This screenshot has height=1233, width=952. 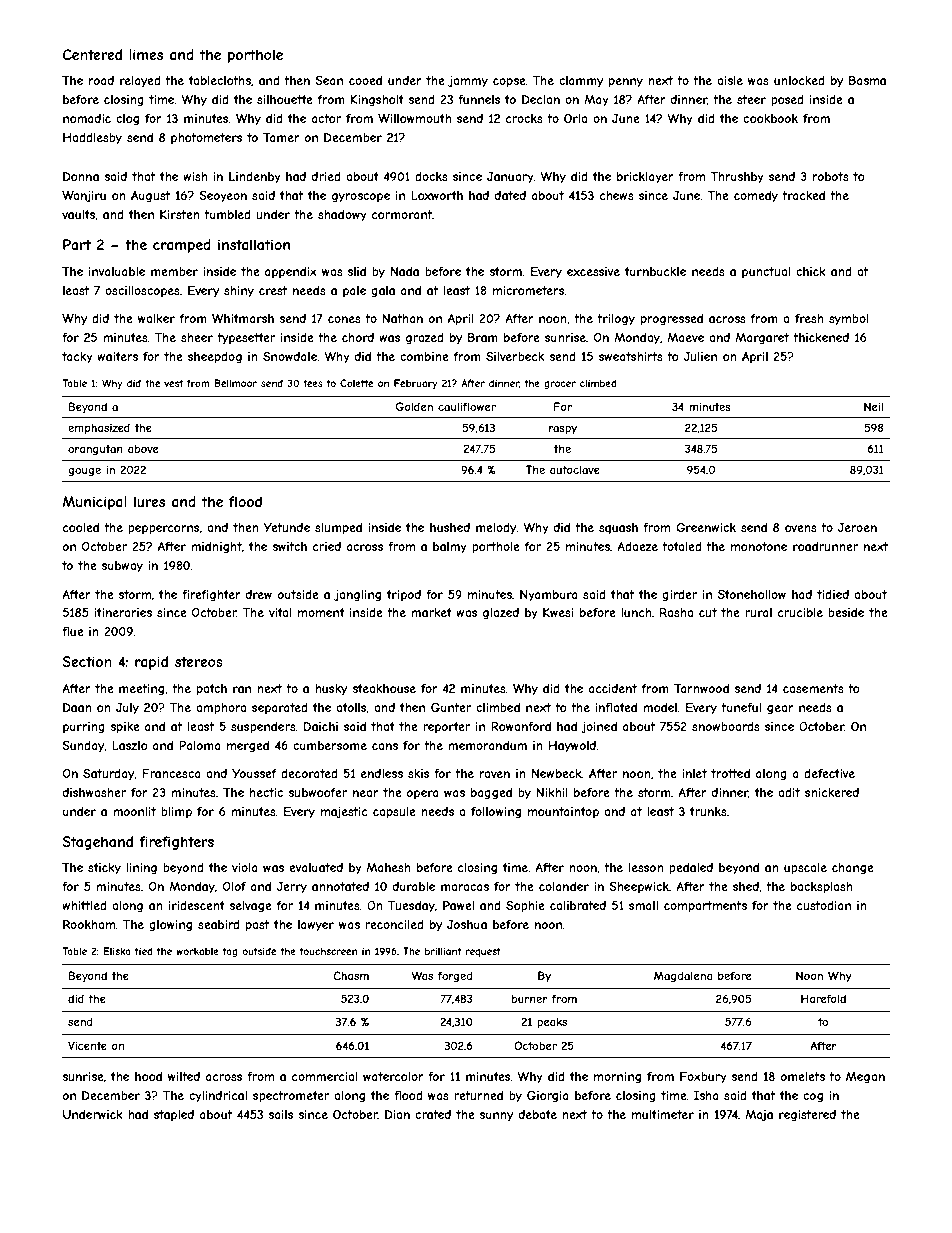 I want to click on thickened, so click(x=821, y=337).
